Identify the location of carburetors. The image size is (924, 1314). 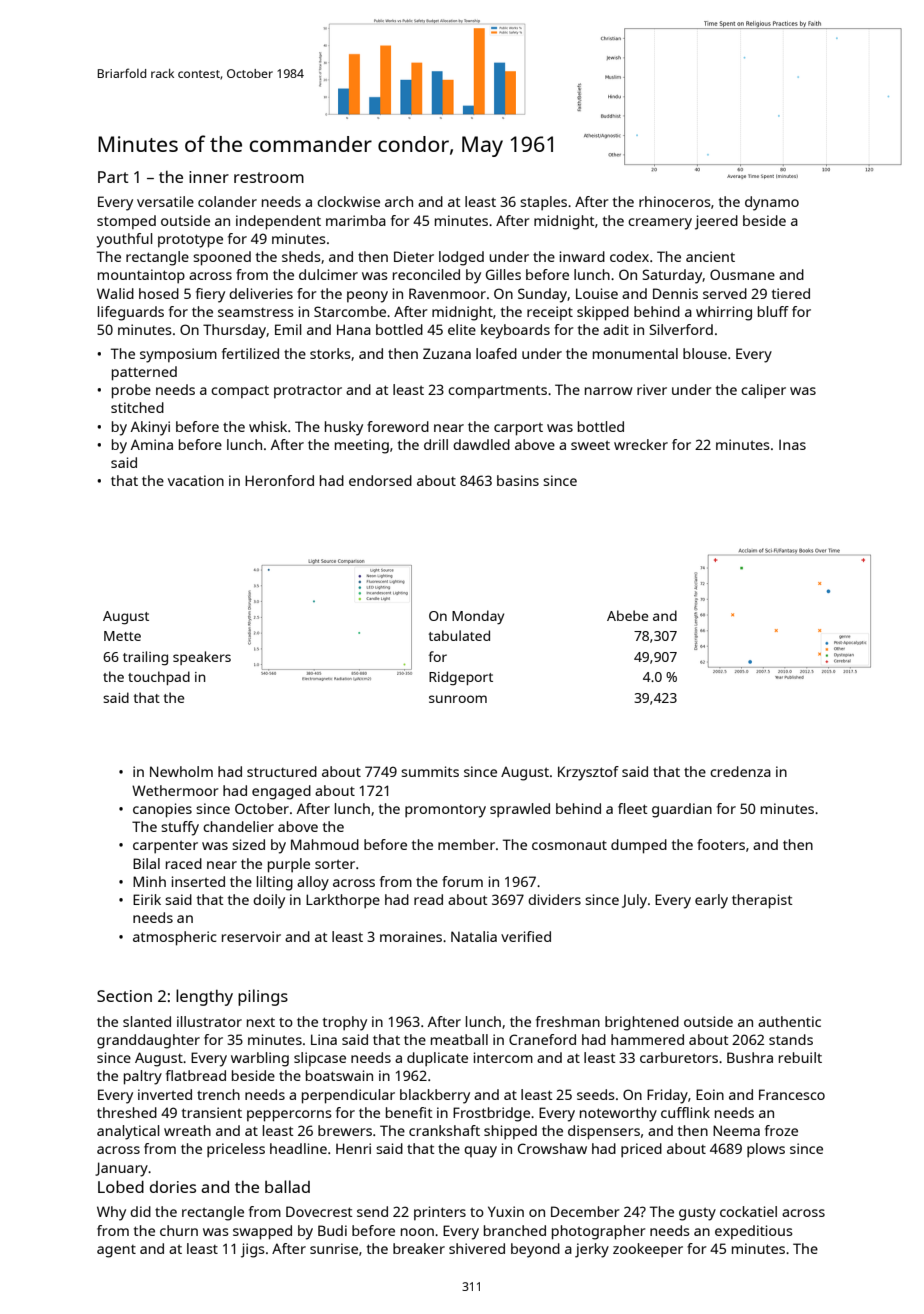
(679, 1057).
